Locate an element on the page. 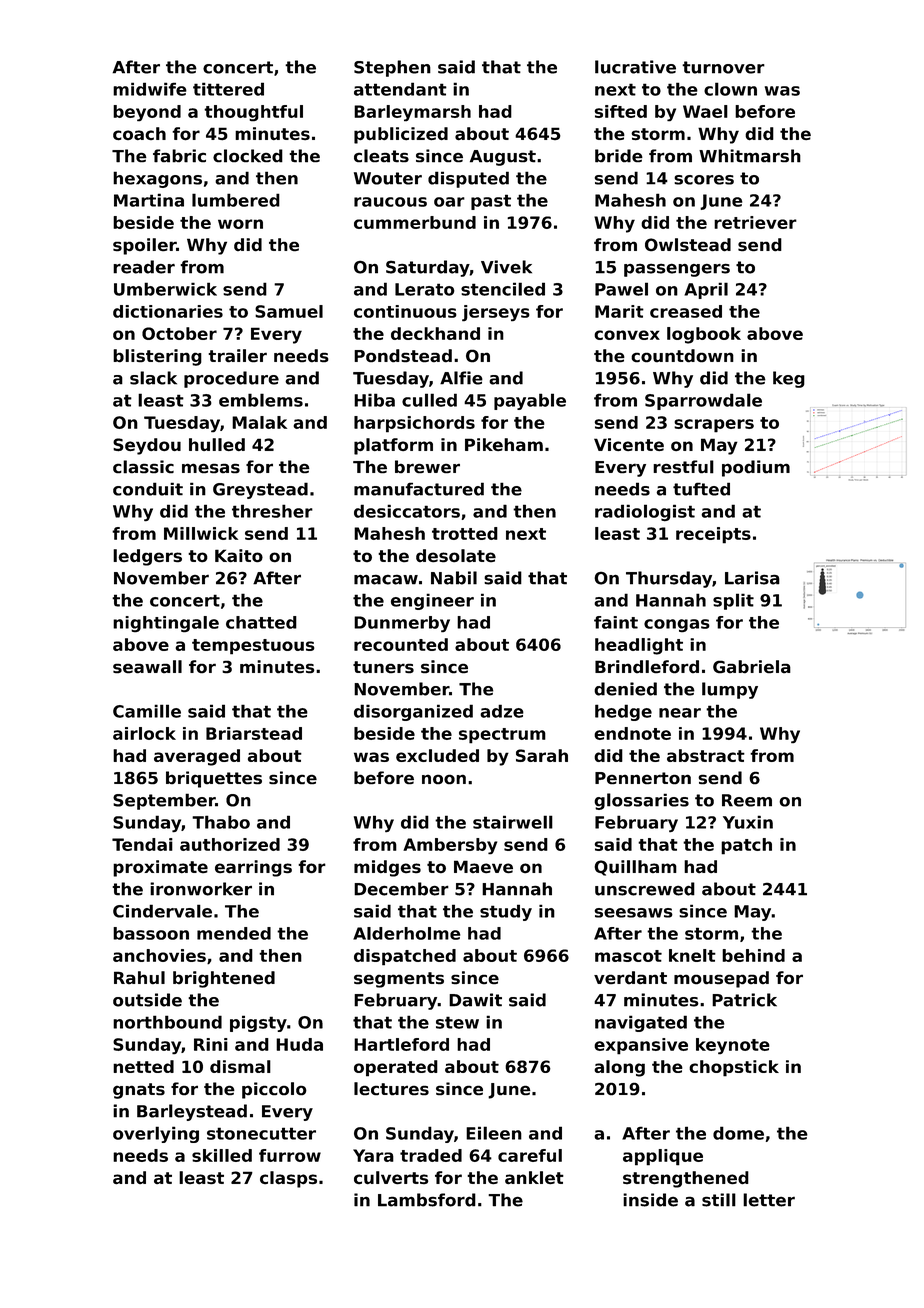 This page has height=1308, width=924. Greystead is located at coordinates (260, 490).
